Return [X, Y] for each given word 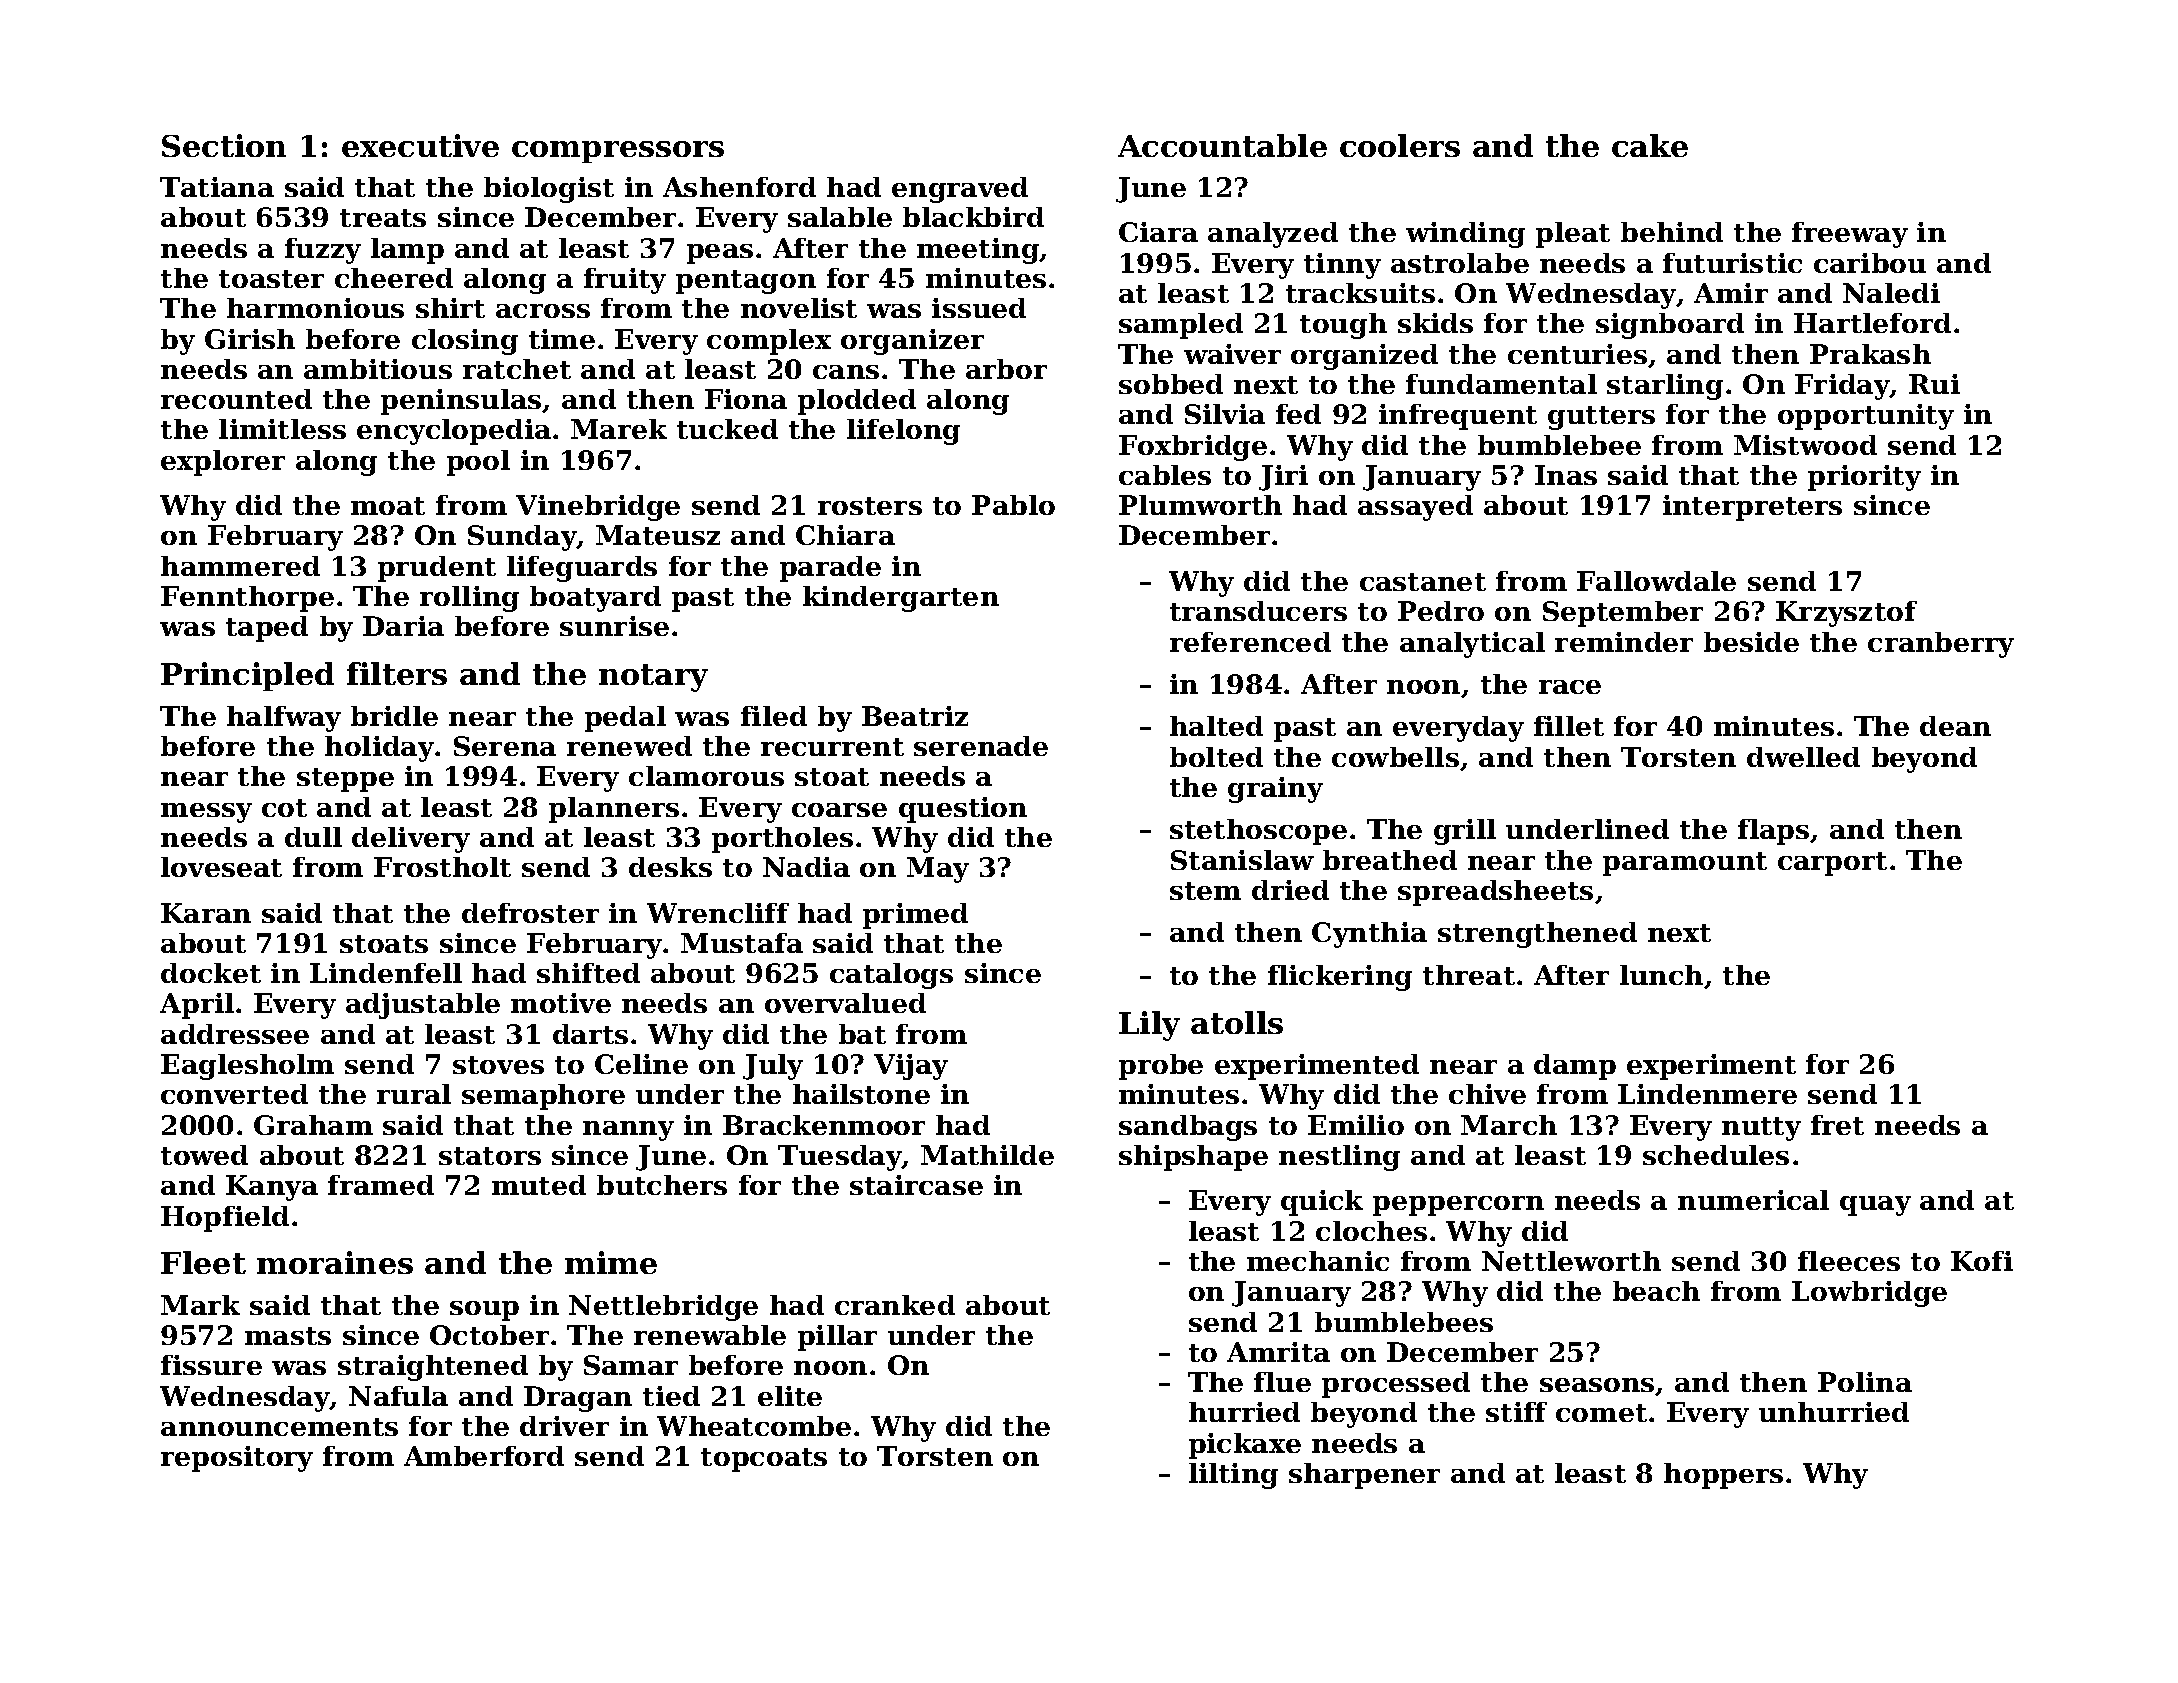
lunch [1661, 975]
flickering [1340, 978]
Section [224, 145]
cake [1650, 145]
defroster [530, 913]
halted [1216, 726]
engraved [960, 190]
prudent [437, 569]
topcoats [764, 1460]
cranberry [1941, 645]
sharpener [1364, 1476]
